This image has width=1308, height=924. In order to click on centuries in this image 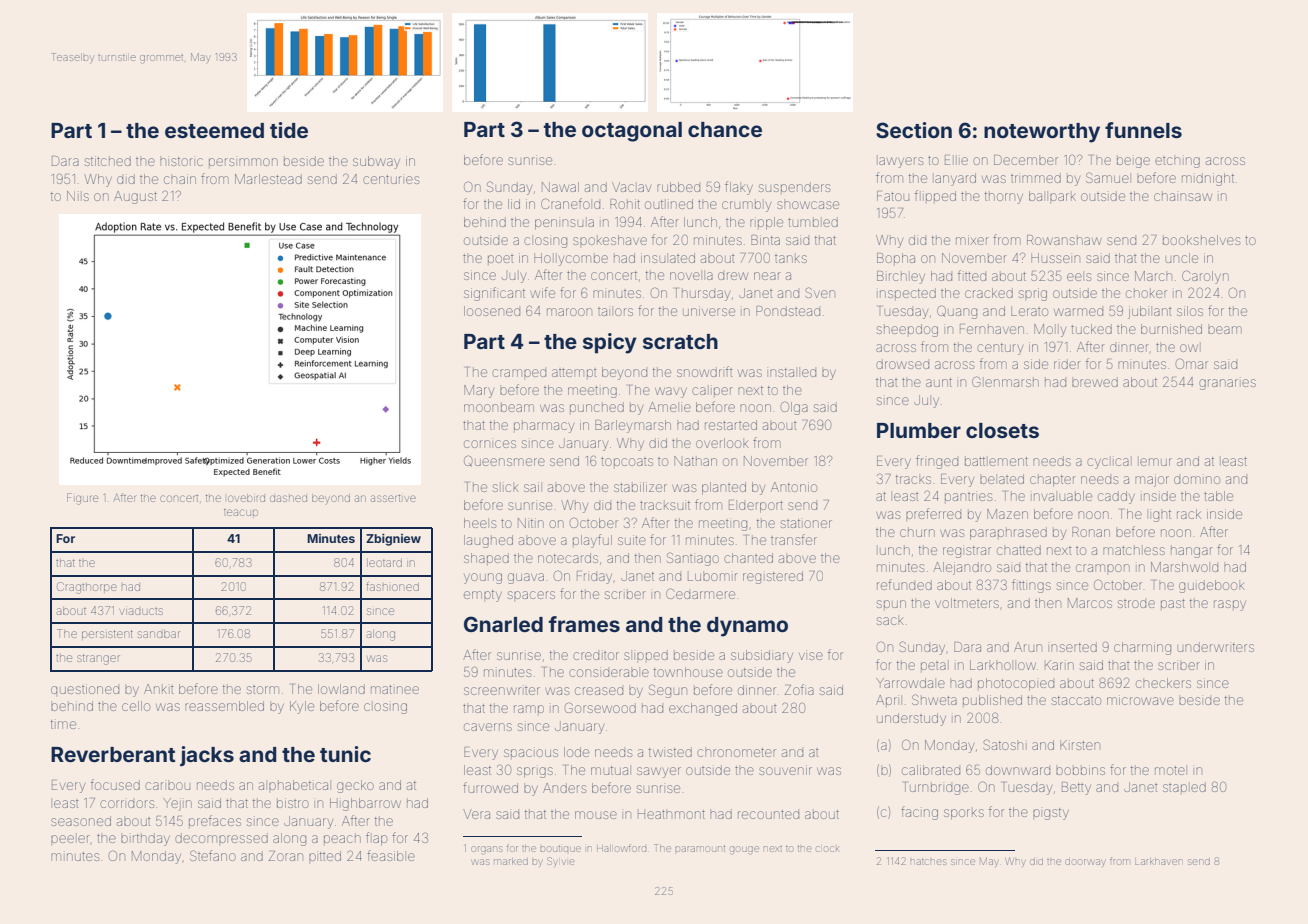, I will do `click(391, 179)`.
